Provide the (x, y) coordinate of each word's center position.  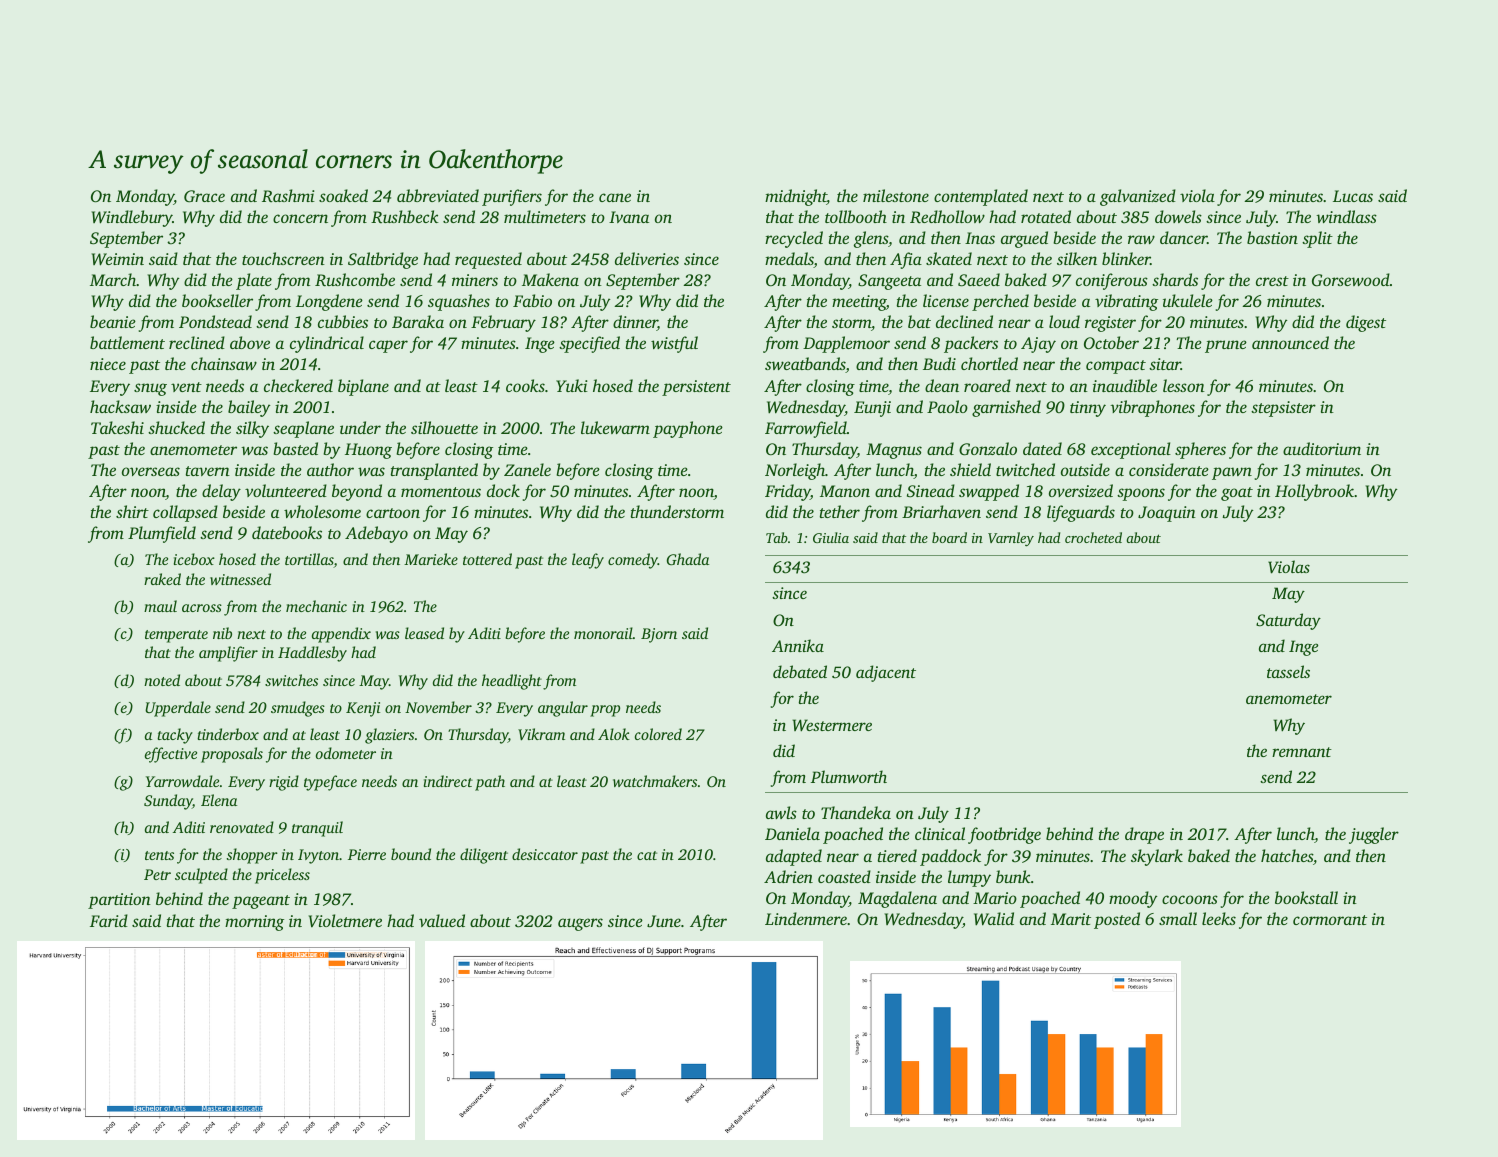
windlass (1346, 216)
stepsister (1283, 409)
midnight (796, 197)
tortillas (309, 560)
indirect (448, 781)
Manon (845, 491)
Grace (204, 196)
